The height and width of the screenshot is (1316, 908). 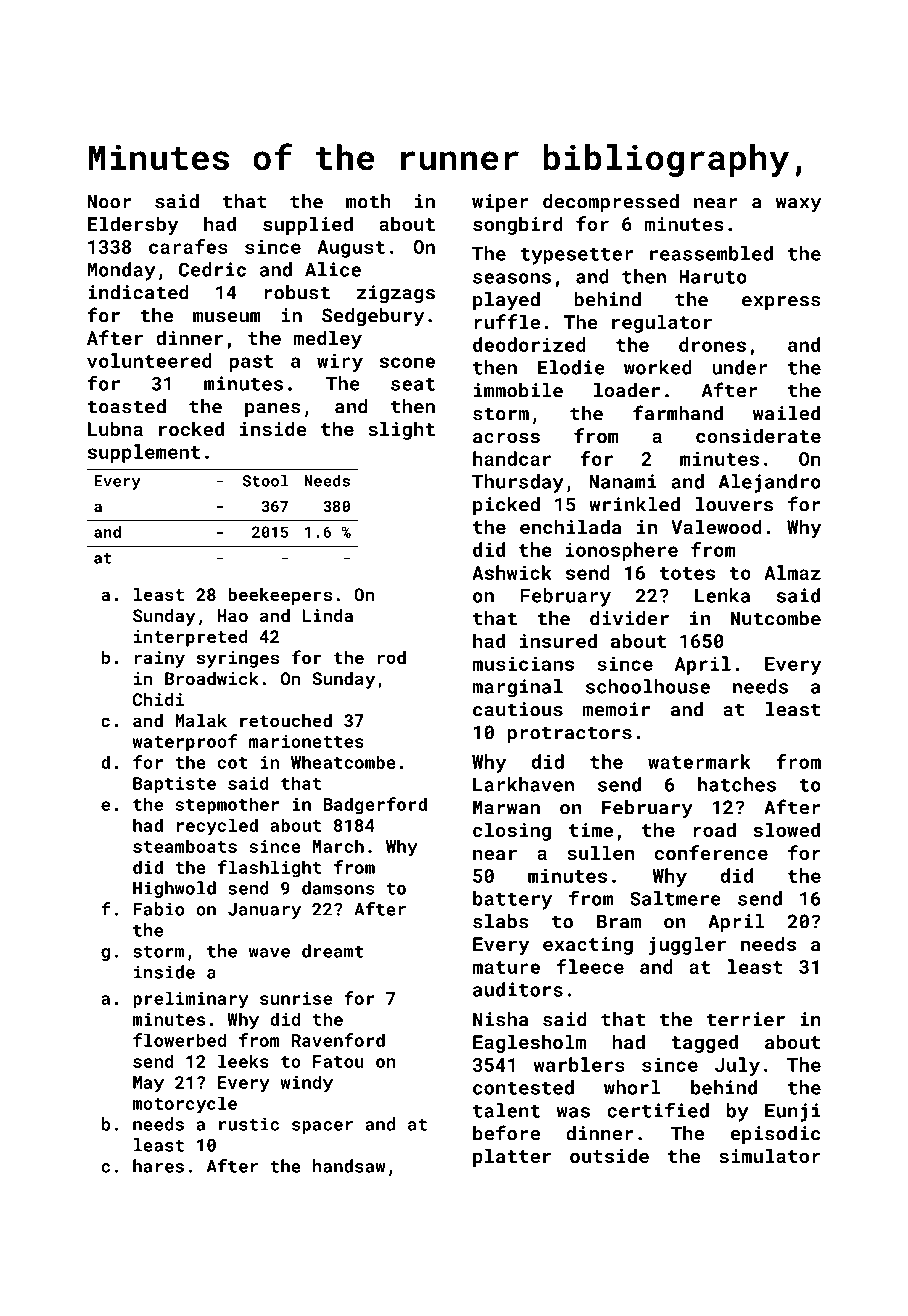 I want to click on Wheatcombe, so click(x=343, y=762).
